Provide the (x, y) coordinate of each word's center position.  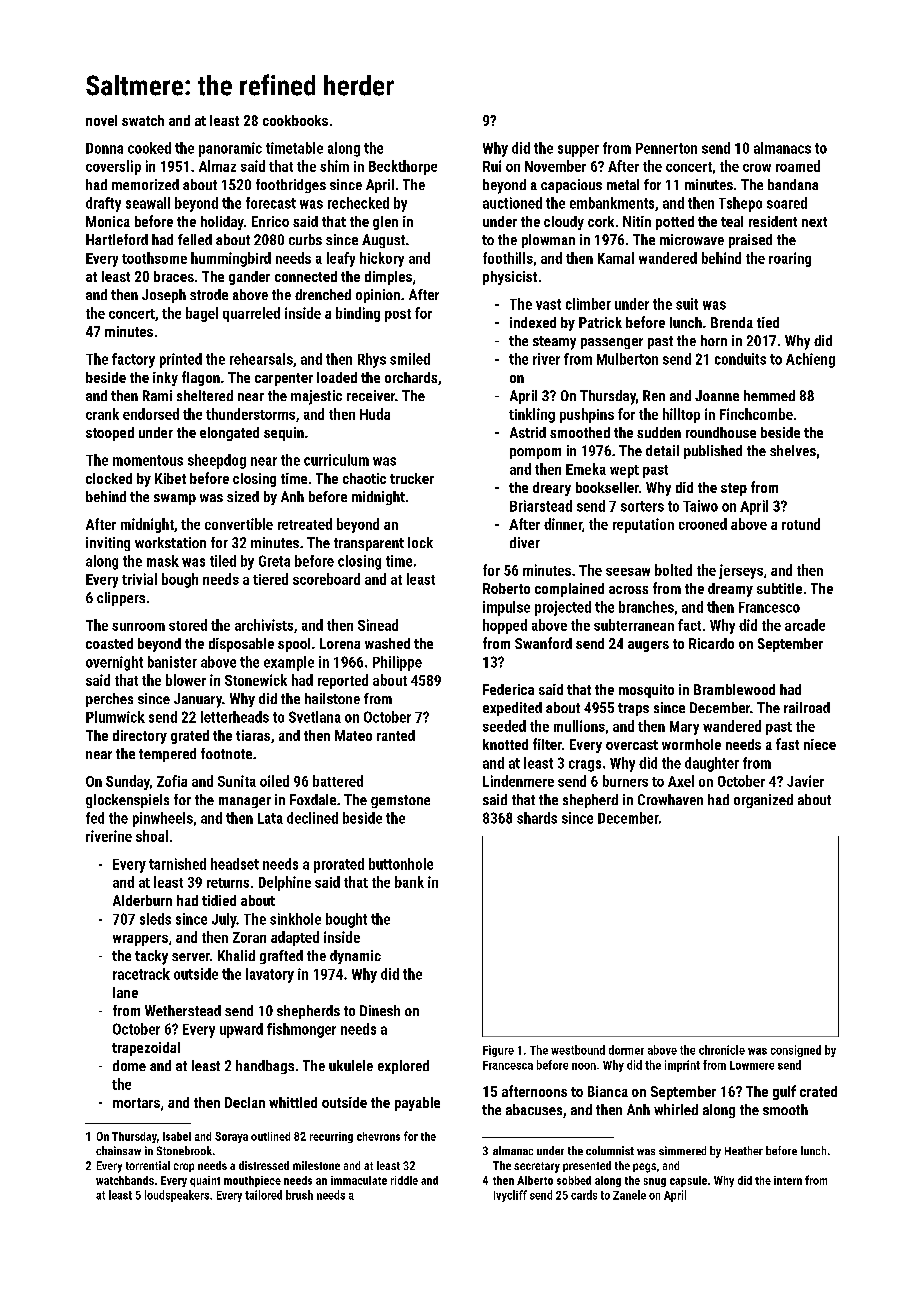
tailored (263, 1195)
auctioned (512, 203)
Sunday (128, 782)
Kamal (616, 258)
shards (537, 818)
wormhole (691, 744)
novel (101, 120)
